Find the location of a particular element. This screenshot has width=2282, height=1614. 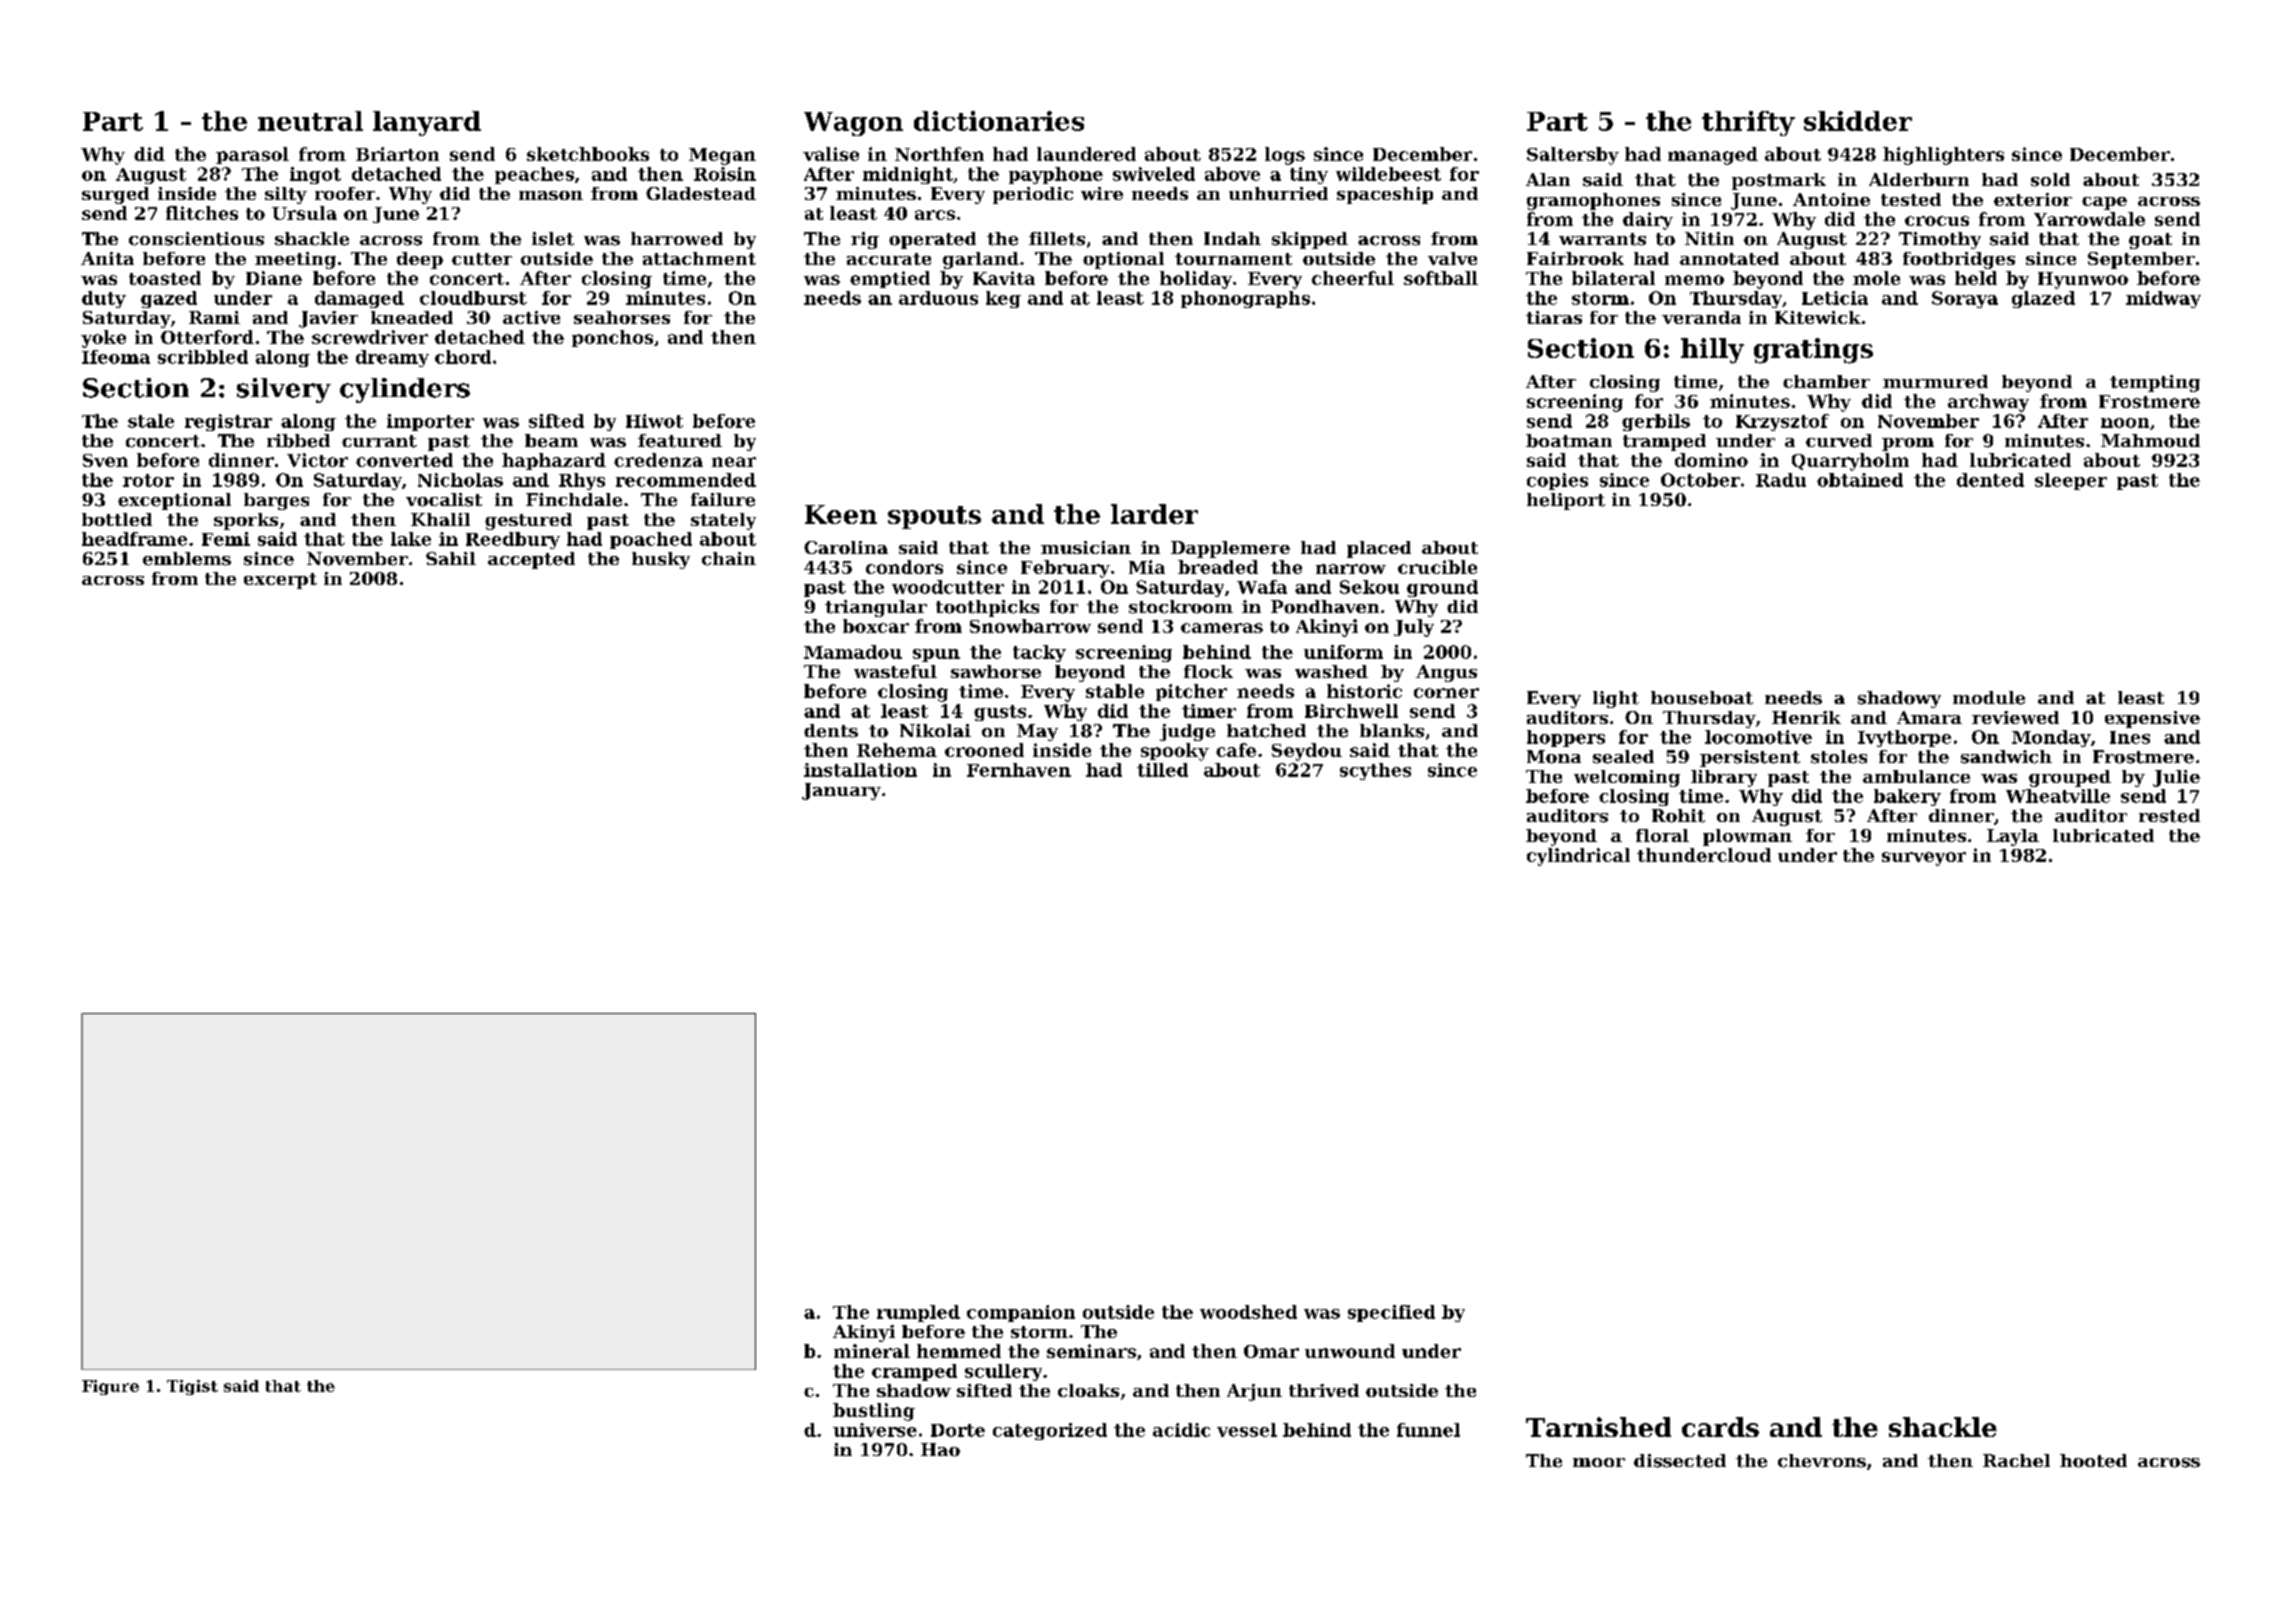

pitcher is located at coordinates (1191, 692).
